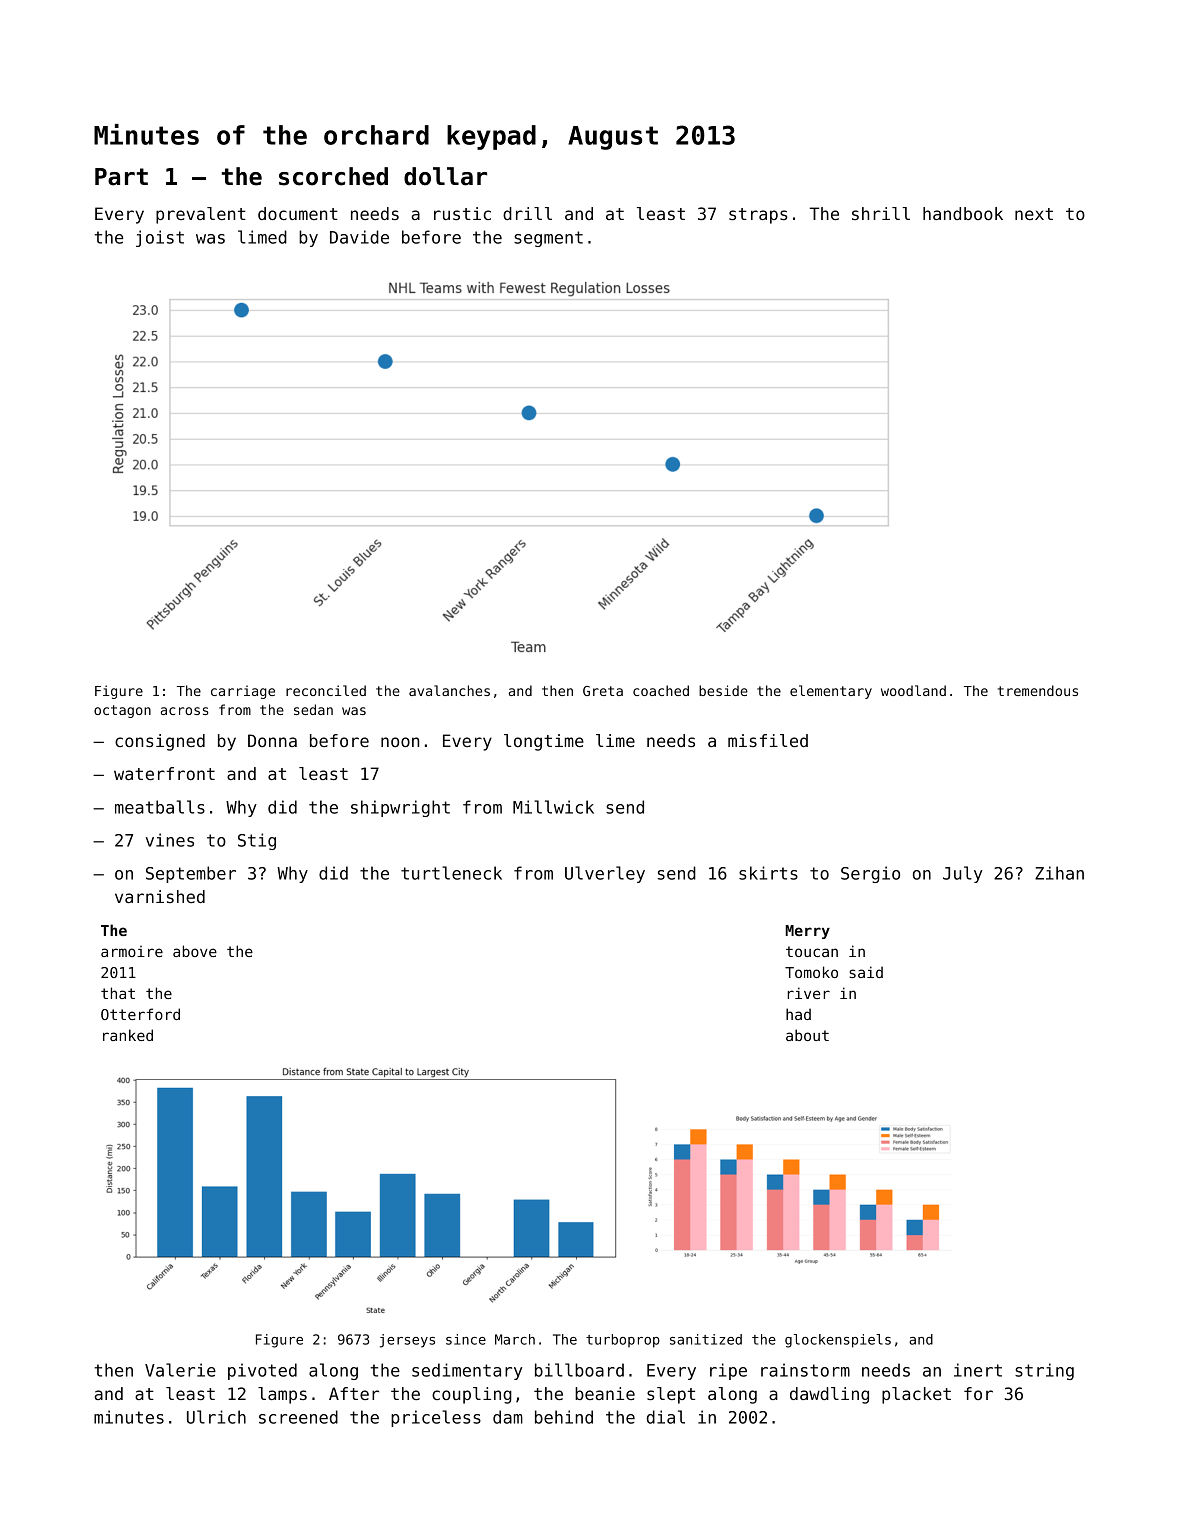  What do you see at coordinates (1059, 873) in the image?
I see `Zihan` at bounding box center [1059, 873].
